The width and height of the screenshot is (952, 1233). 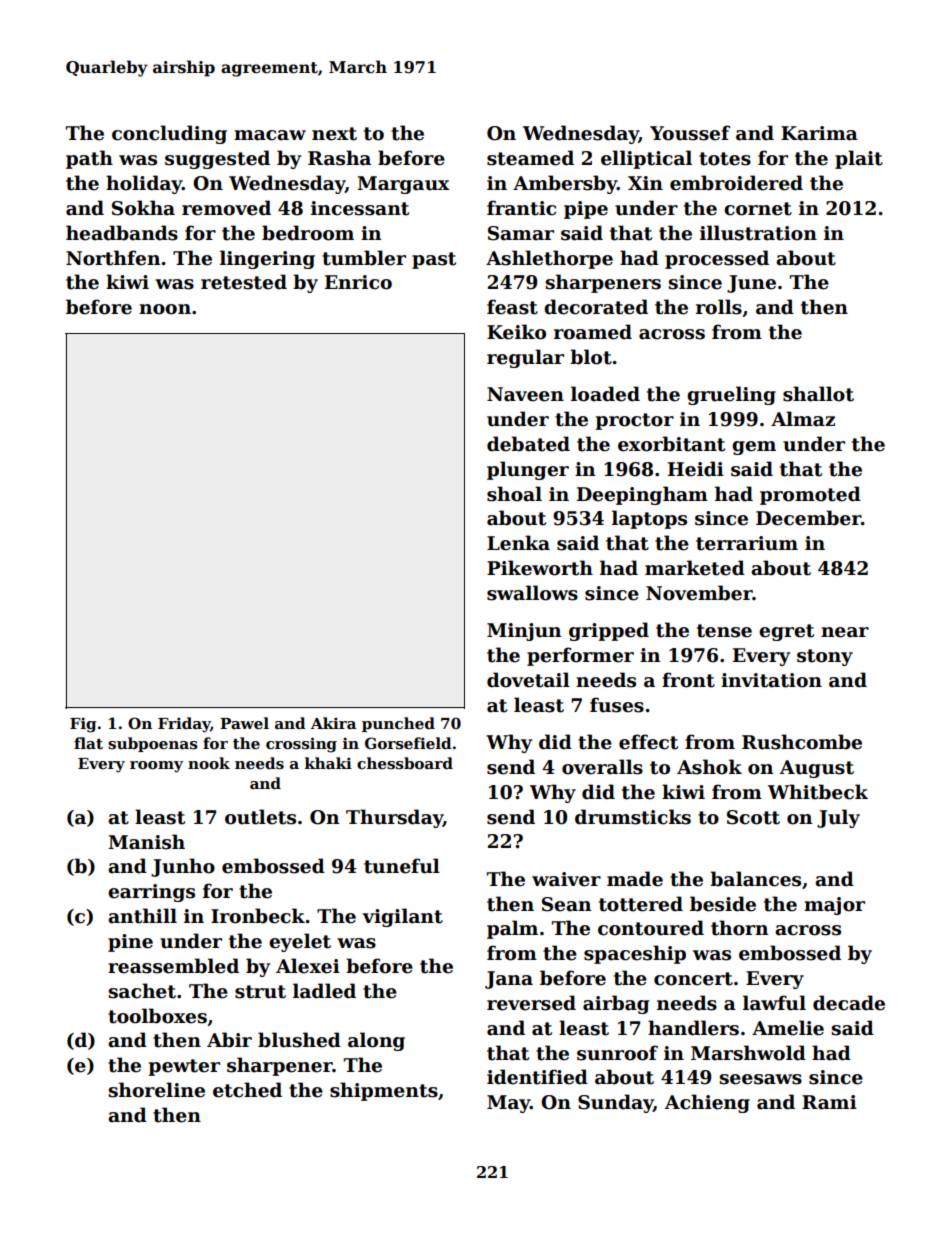 What do you see at coordinates (153, 744) in the screenshot?
I see `subpoenas` at bounding box center [153, 744].
